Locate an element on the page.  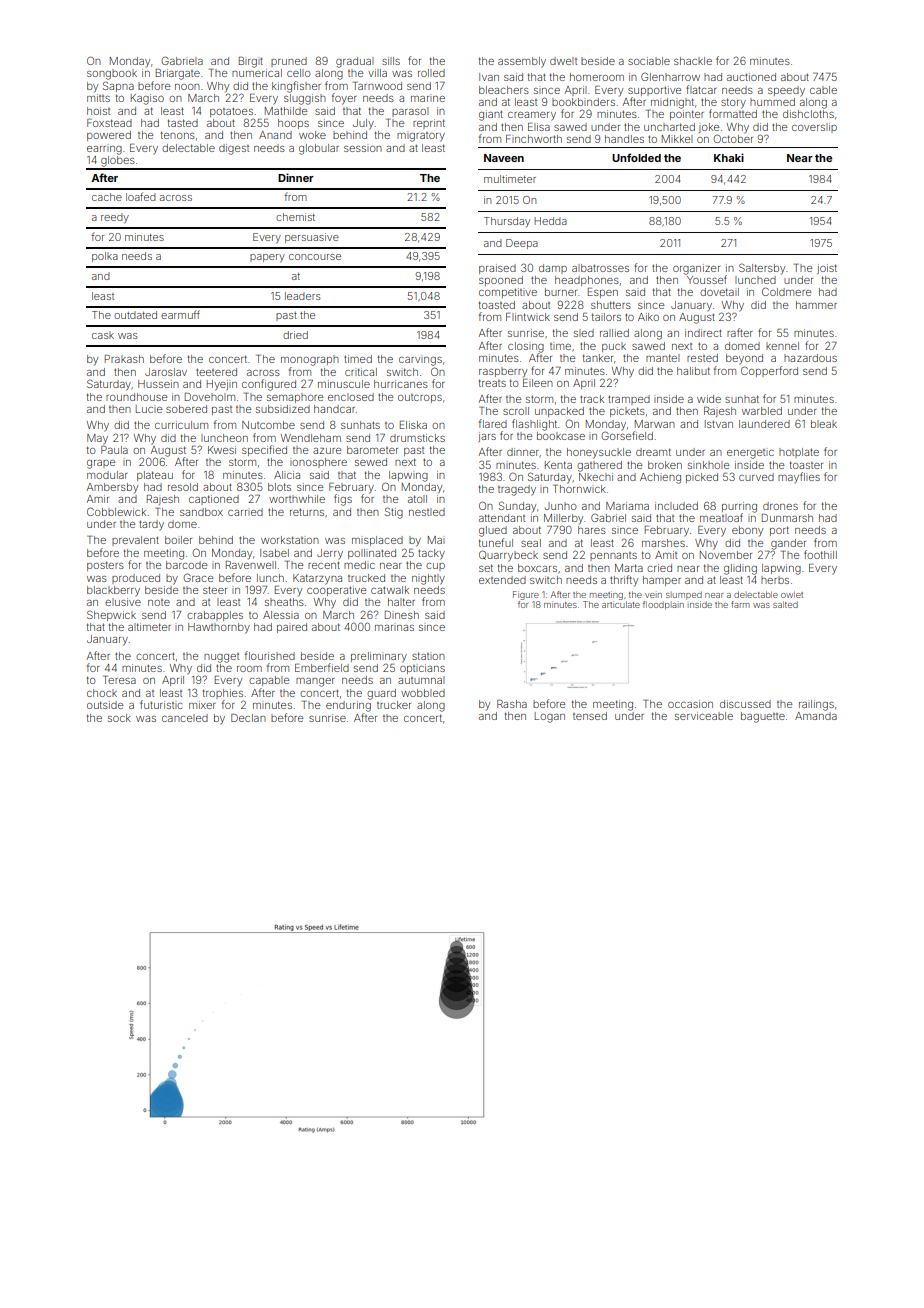
dovetail is located at coordinates (719, 292).
